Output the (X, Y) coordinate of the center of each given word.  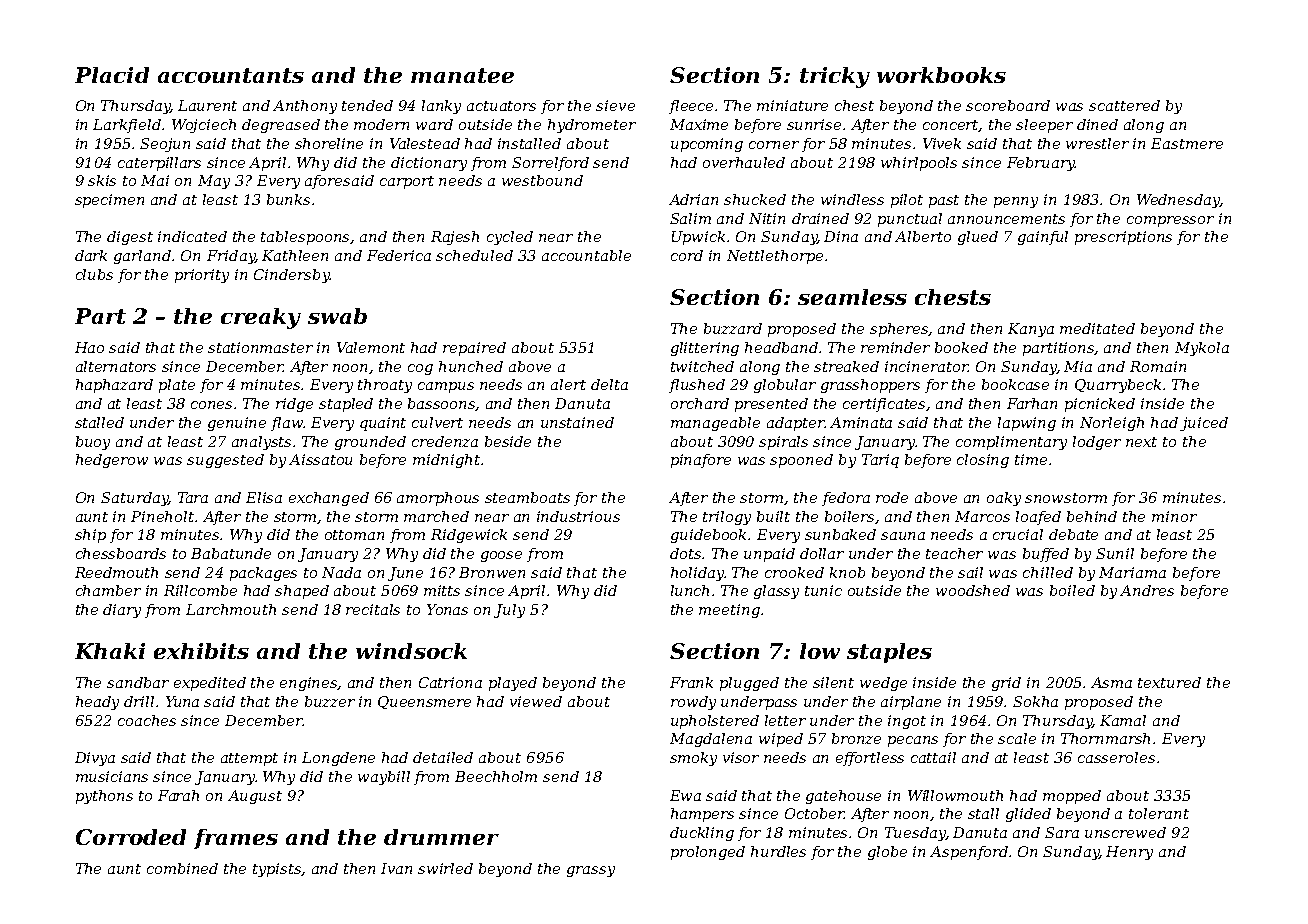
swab (337, 316)
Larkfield (127, 126)
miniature (792, 105)
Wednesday (1178, 201)
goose (501, 556)
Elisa (264, 497)
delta (609, 384)
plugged (749, 684)
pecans (913, 741)
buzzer (330, 701)
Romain (1158, 366)
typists (277, 870)
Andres (1147, 590)
